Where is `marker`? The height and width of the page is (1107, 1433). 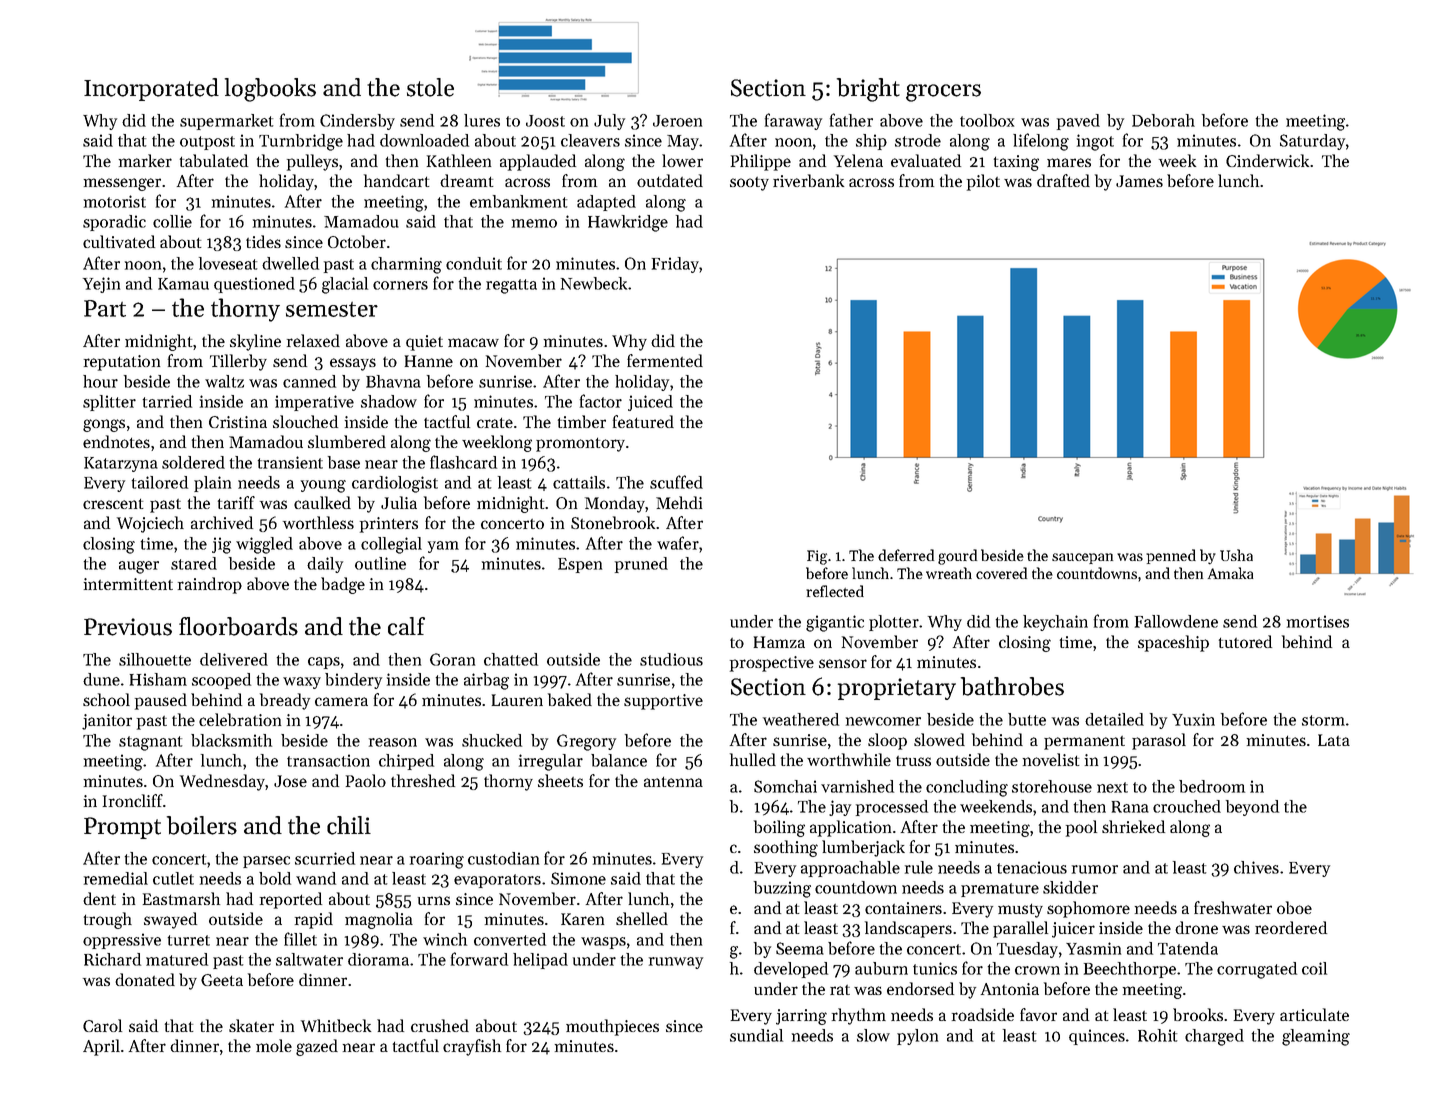
marker is located at coordinates (145, 160).
